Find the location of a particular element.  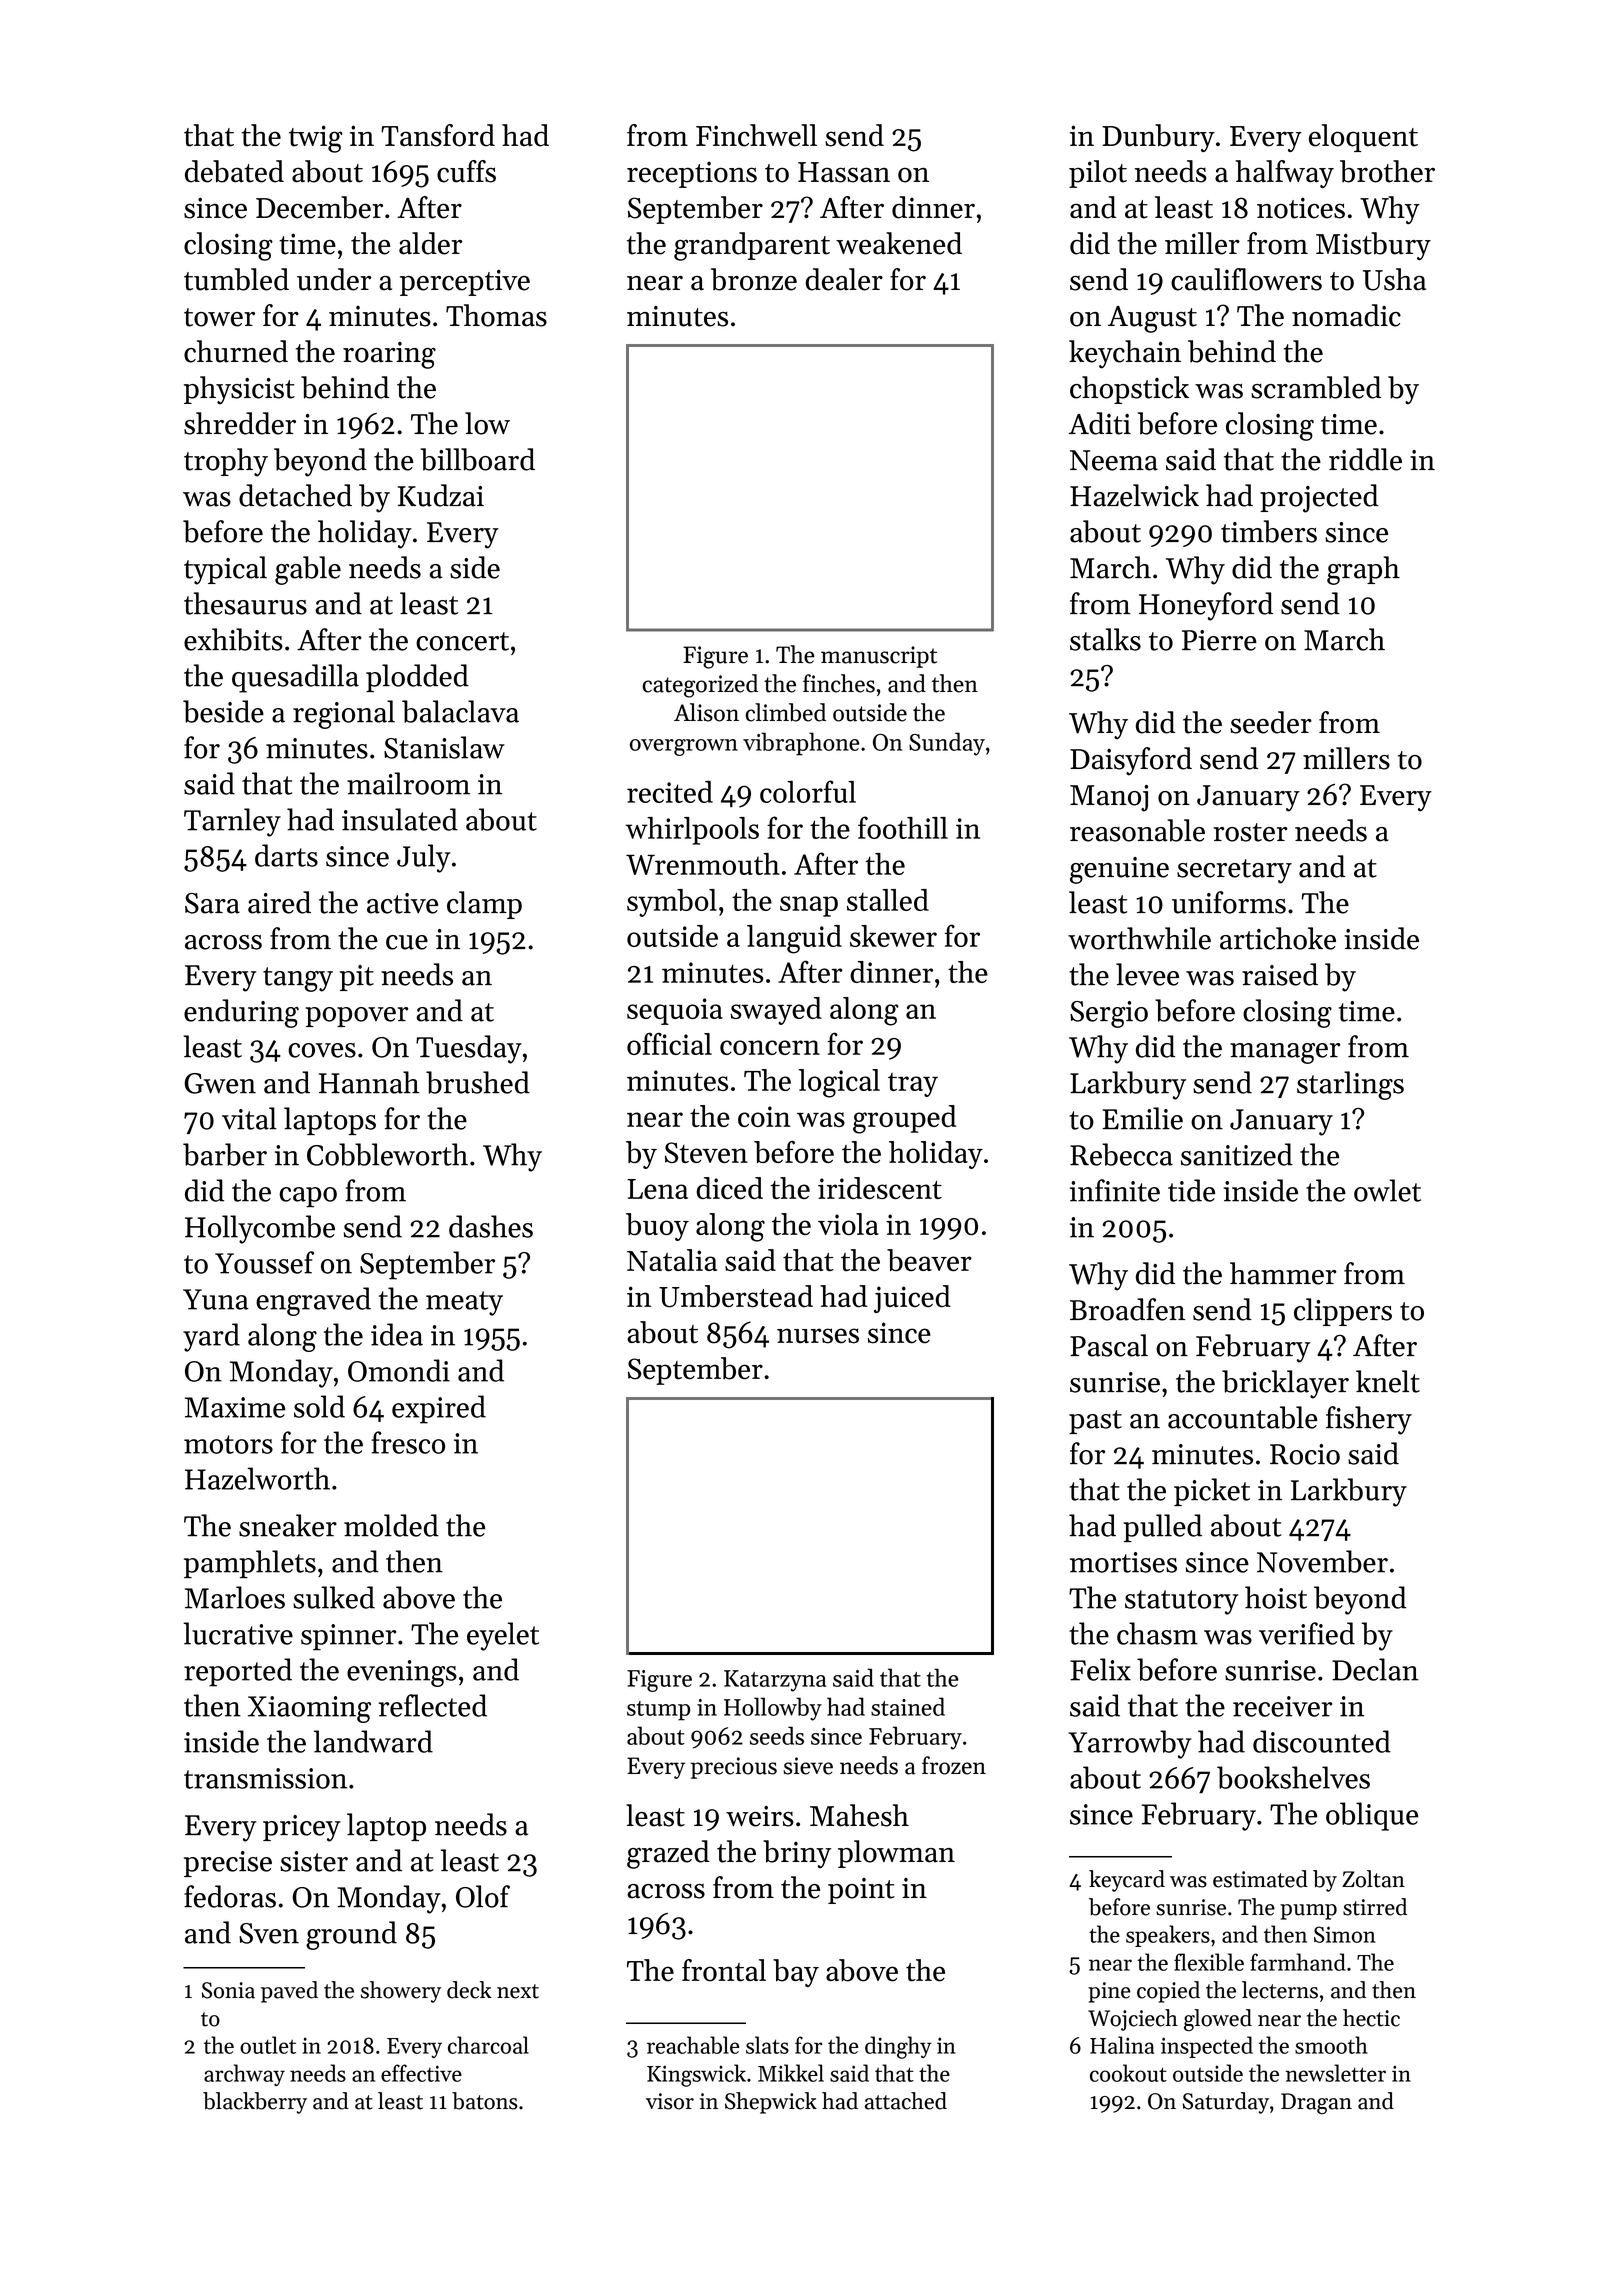

typical is located at coordinates (225, 570).
